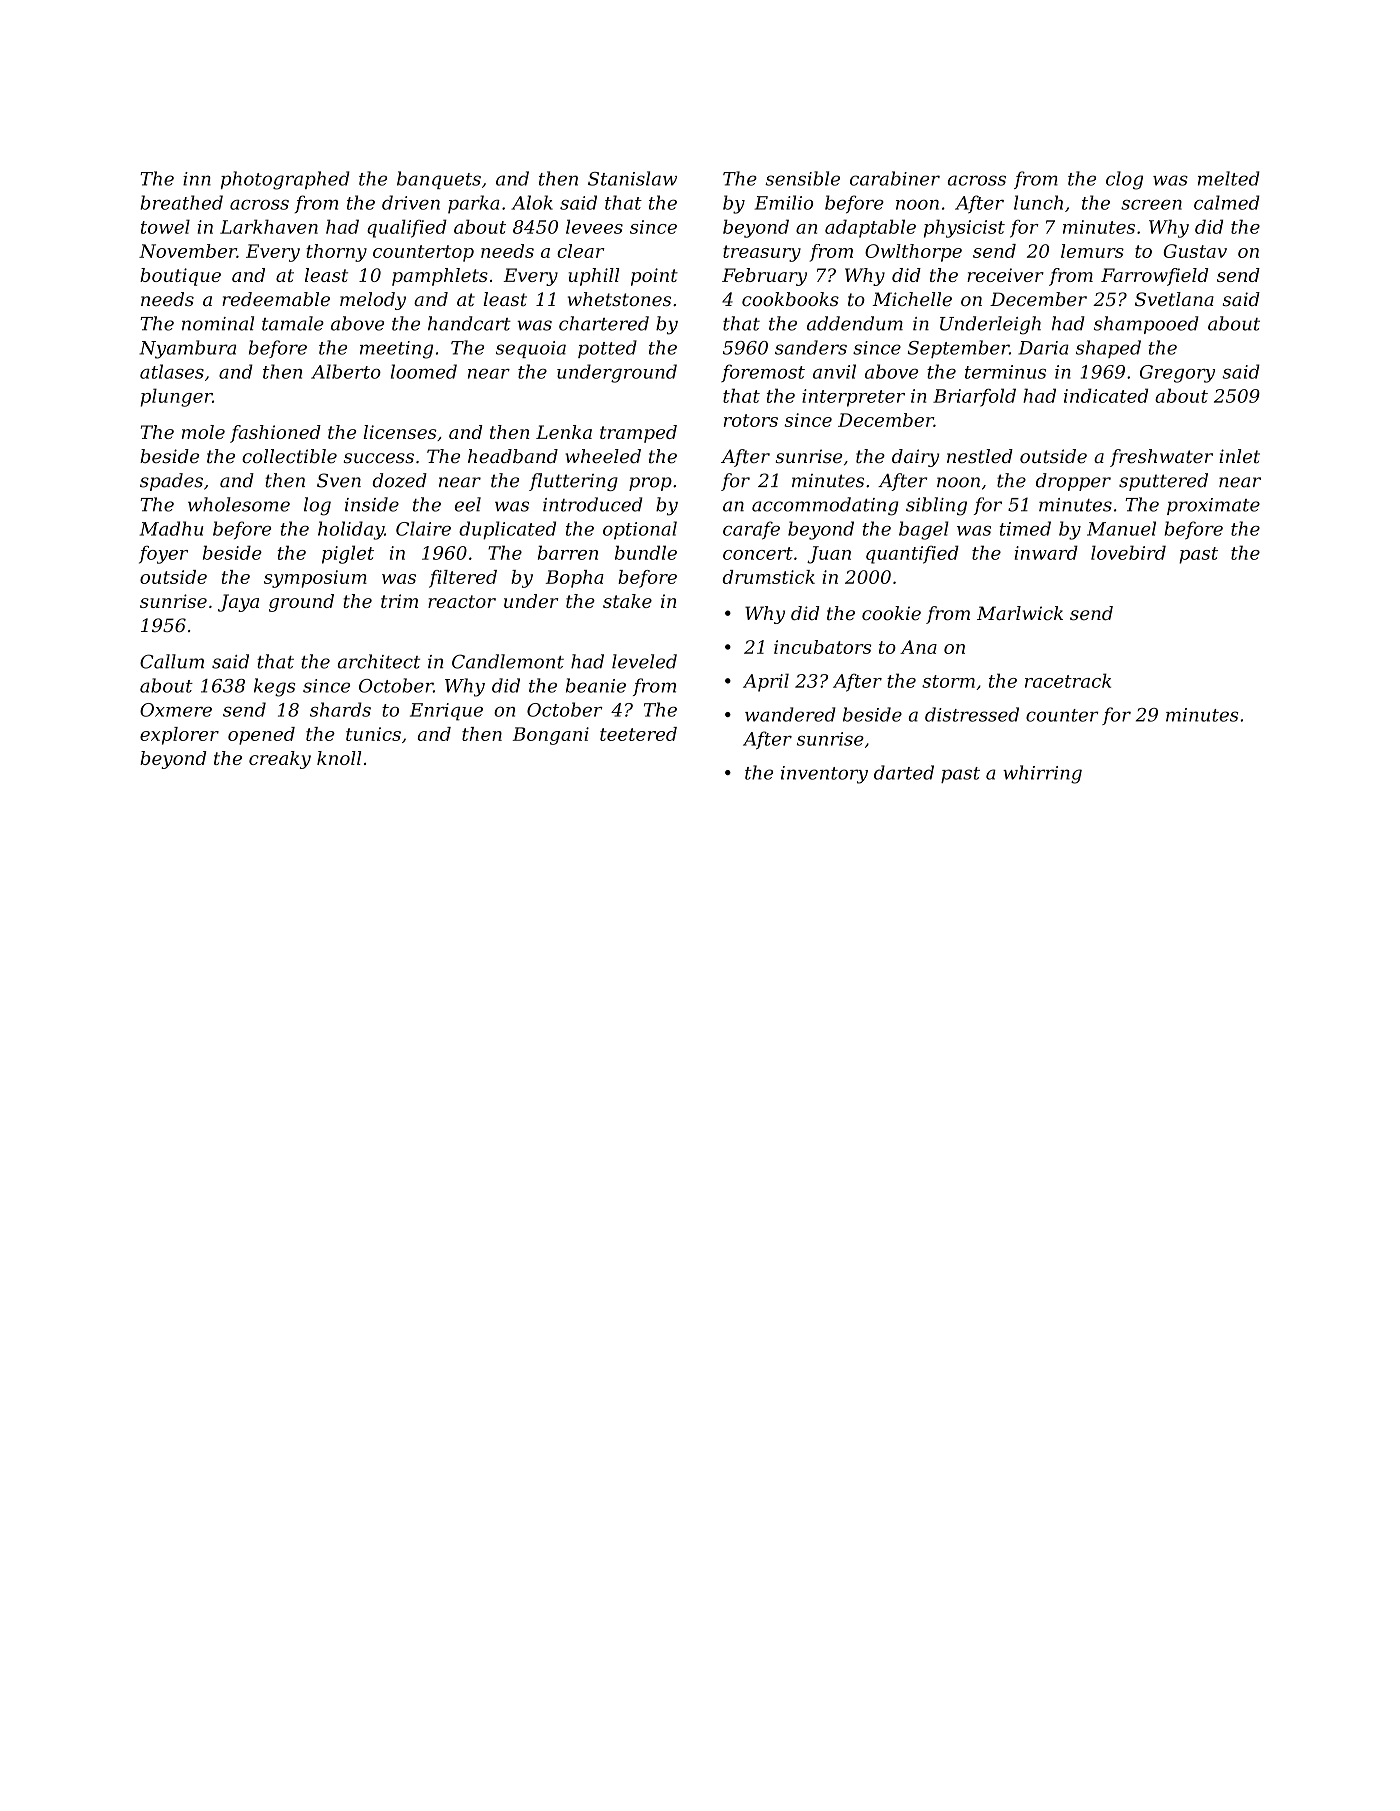 This image has width=1400, height=1811. Describe the element at coordinates (280, 760) in the image. I see `creaky` at that location.
